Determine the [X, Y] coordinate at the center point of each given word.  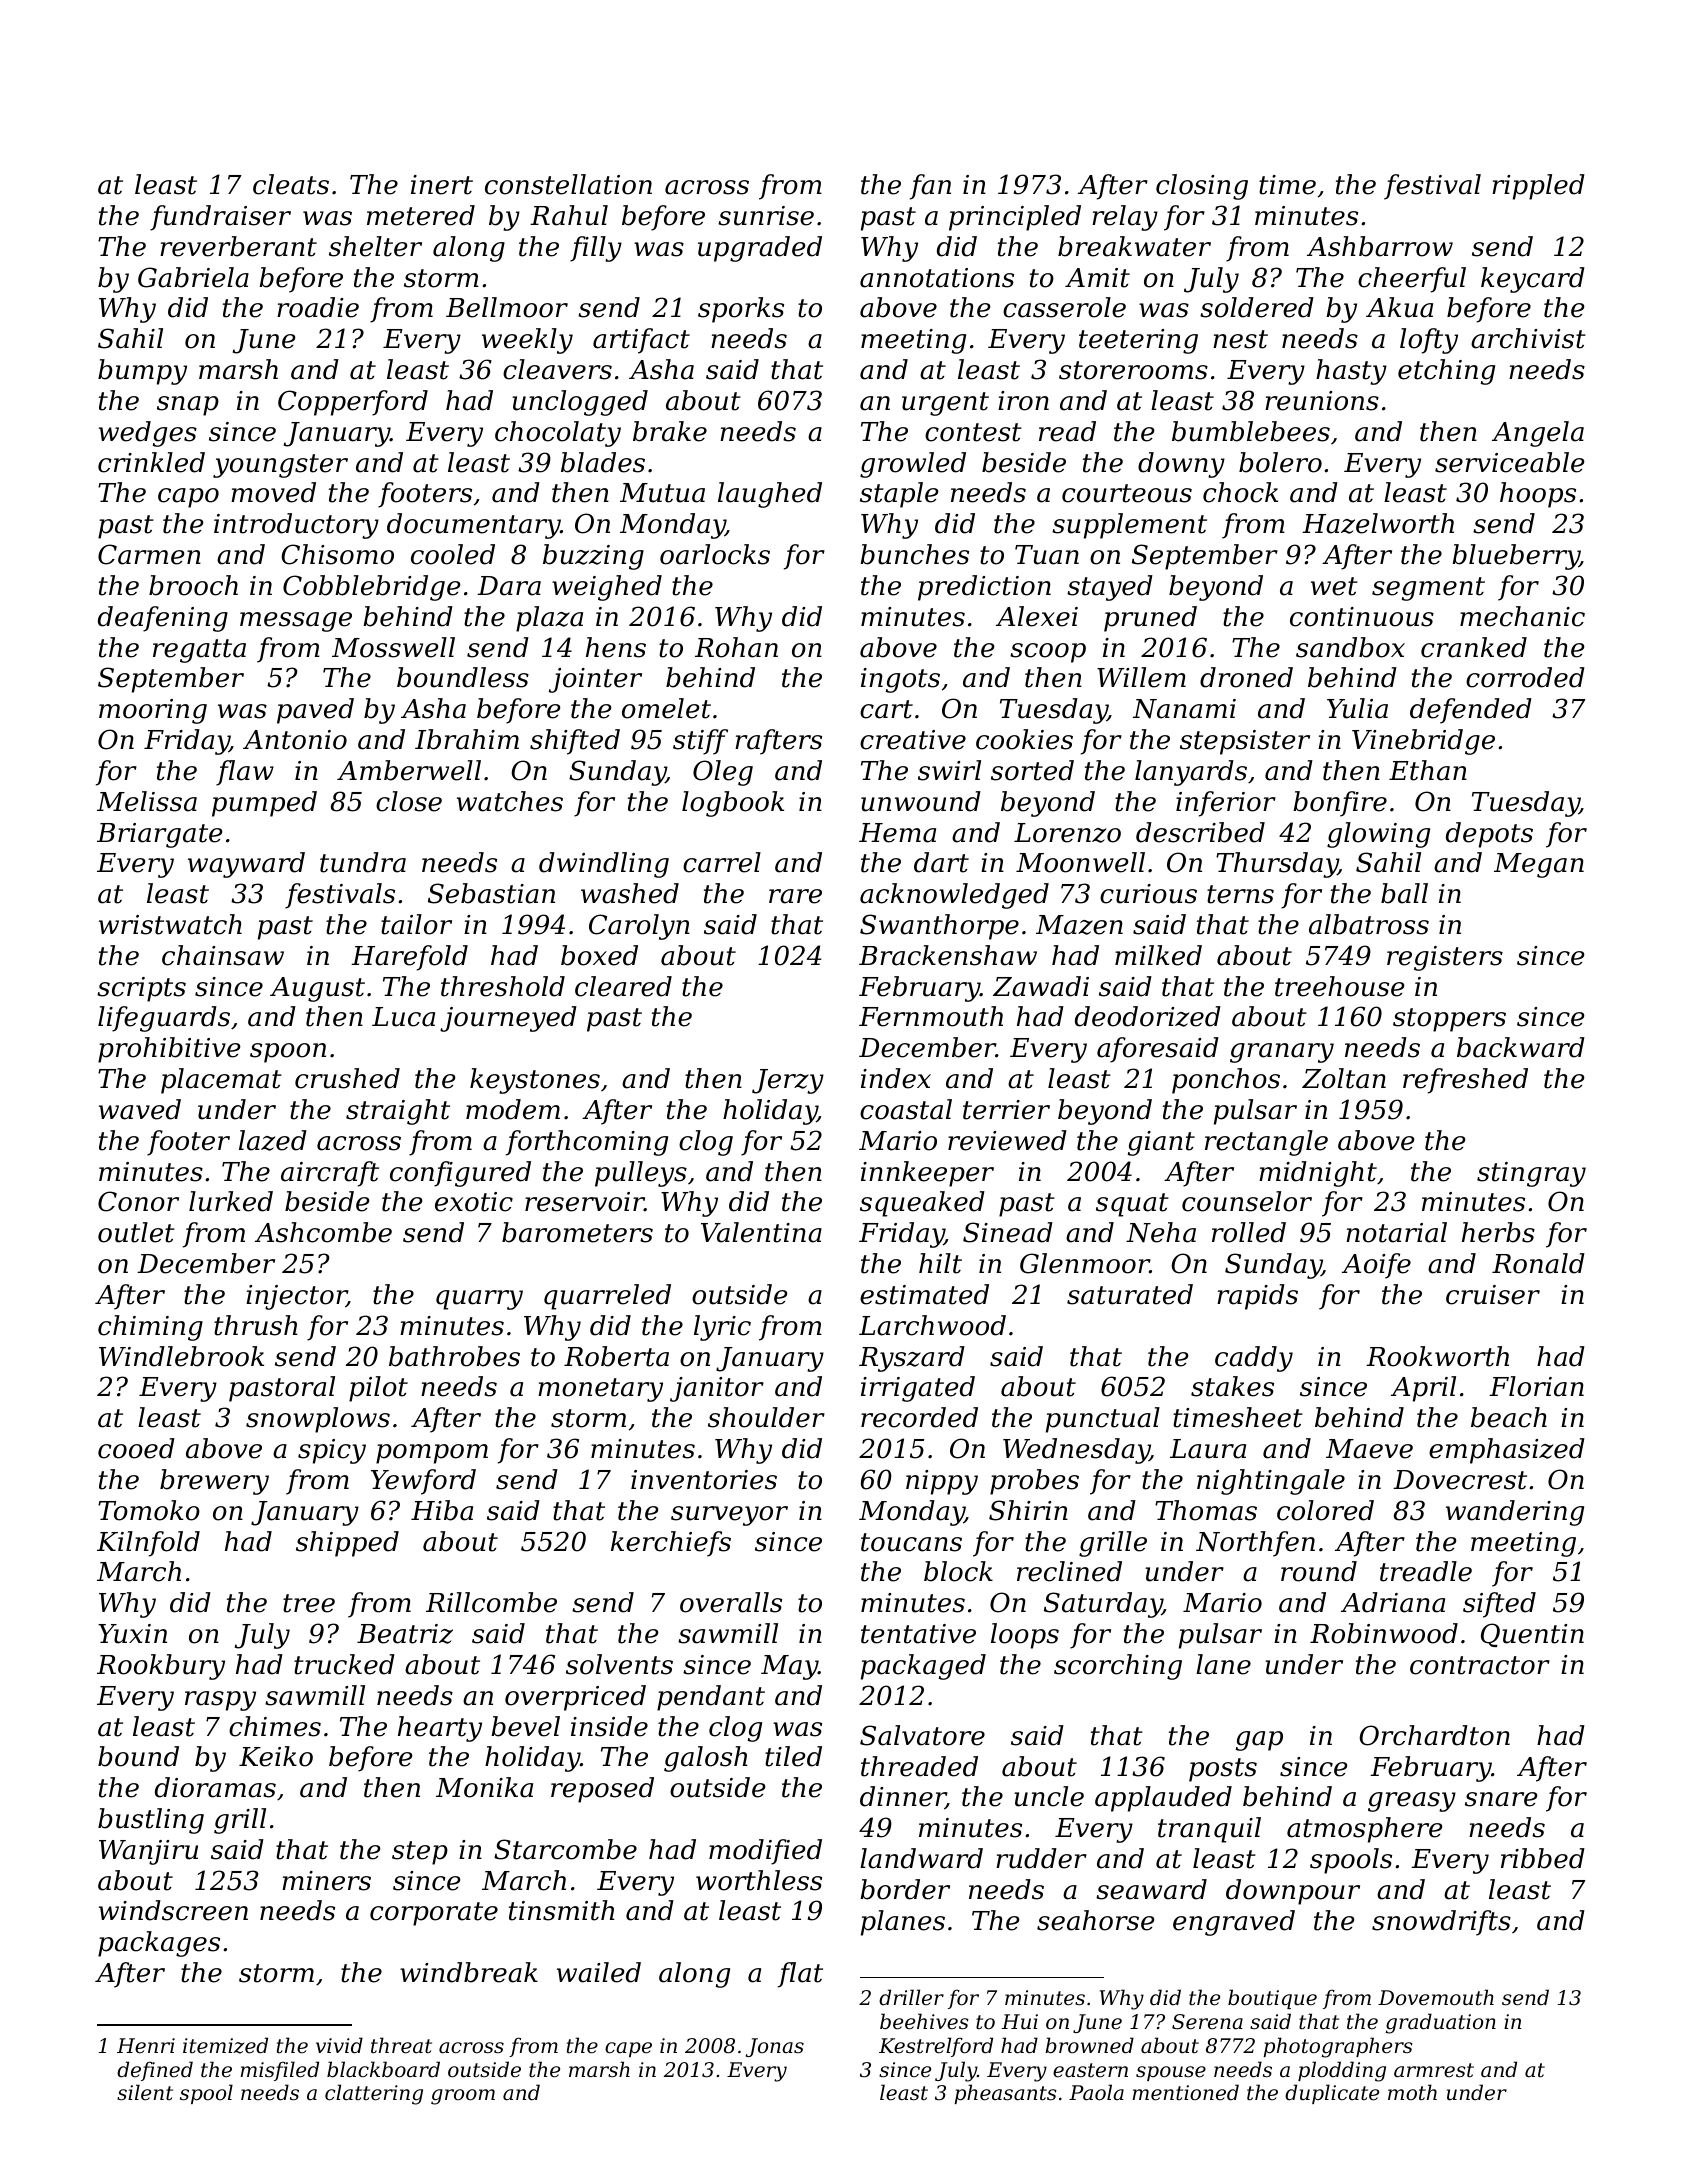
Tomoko [149, 1510]
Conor [138, 1201]
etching [1446, 372]
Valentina [761, 1232]
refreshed [1465, 1081]
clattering [374, 2094]
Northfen [1255, 1544]
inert [442, 185]
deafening [163, 619]
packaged [923, 1667]
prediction [984, 588]
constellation [568, 184]
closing [1202, 187]
